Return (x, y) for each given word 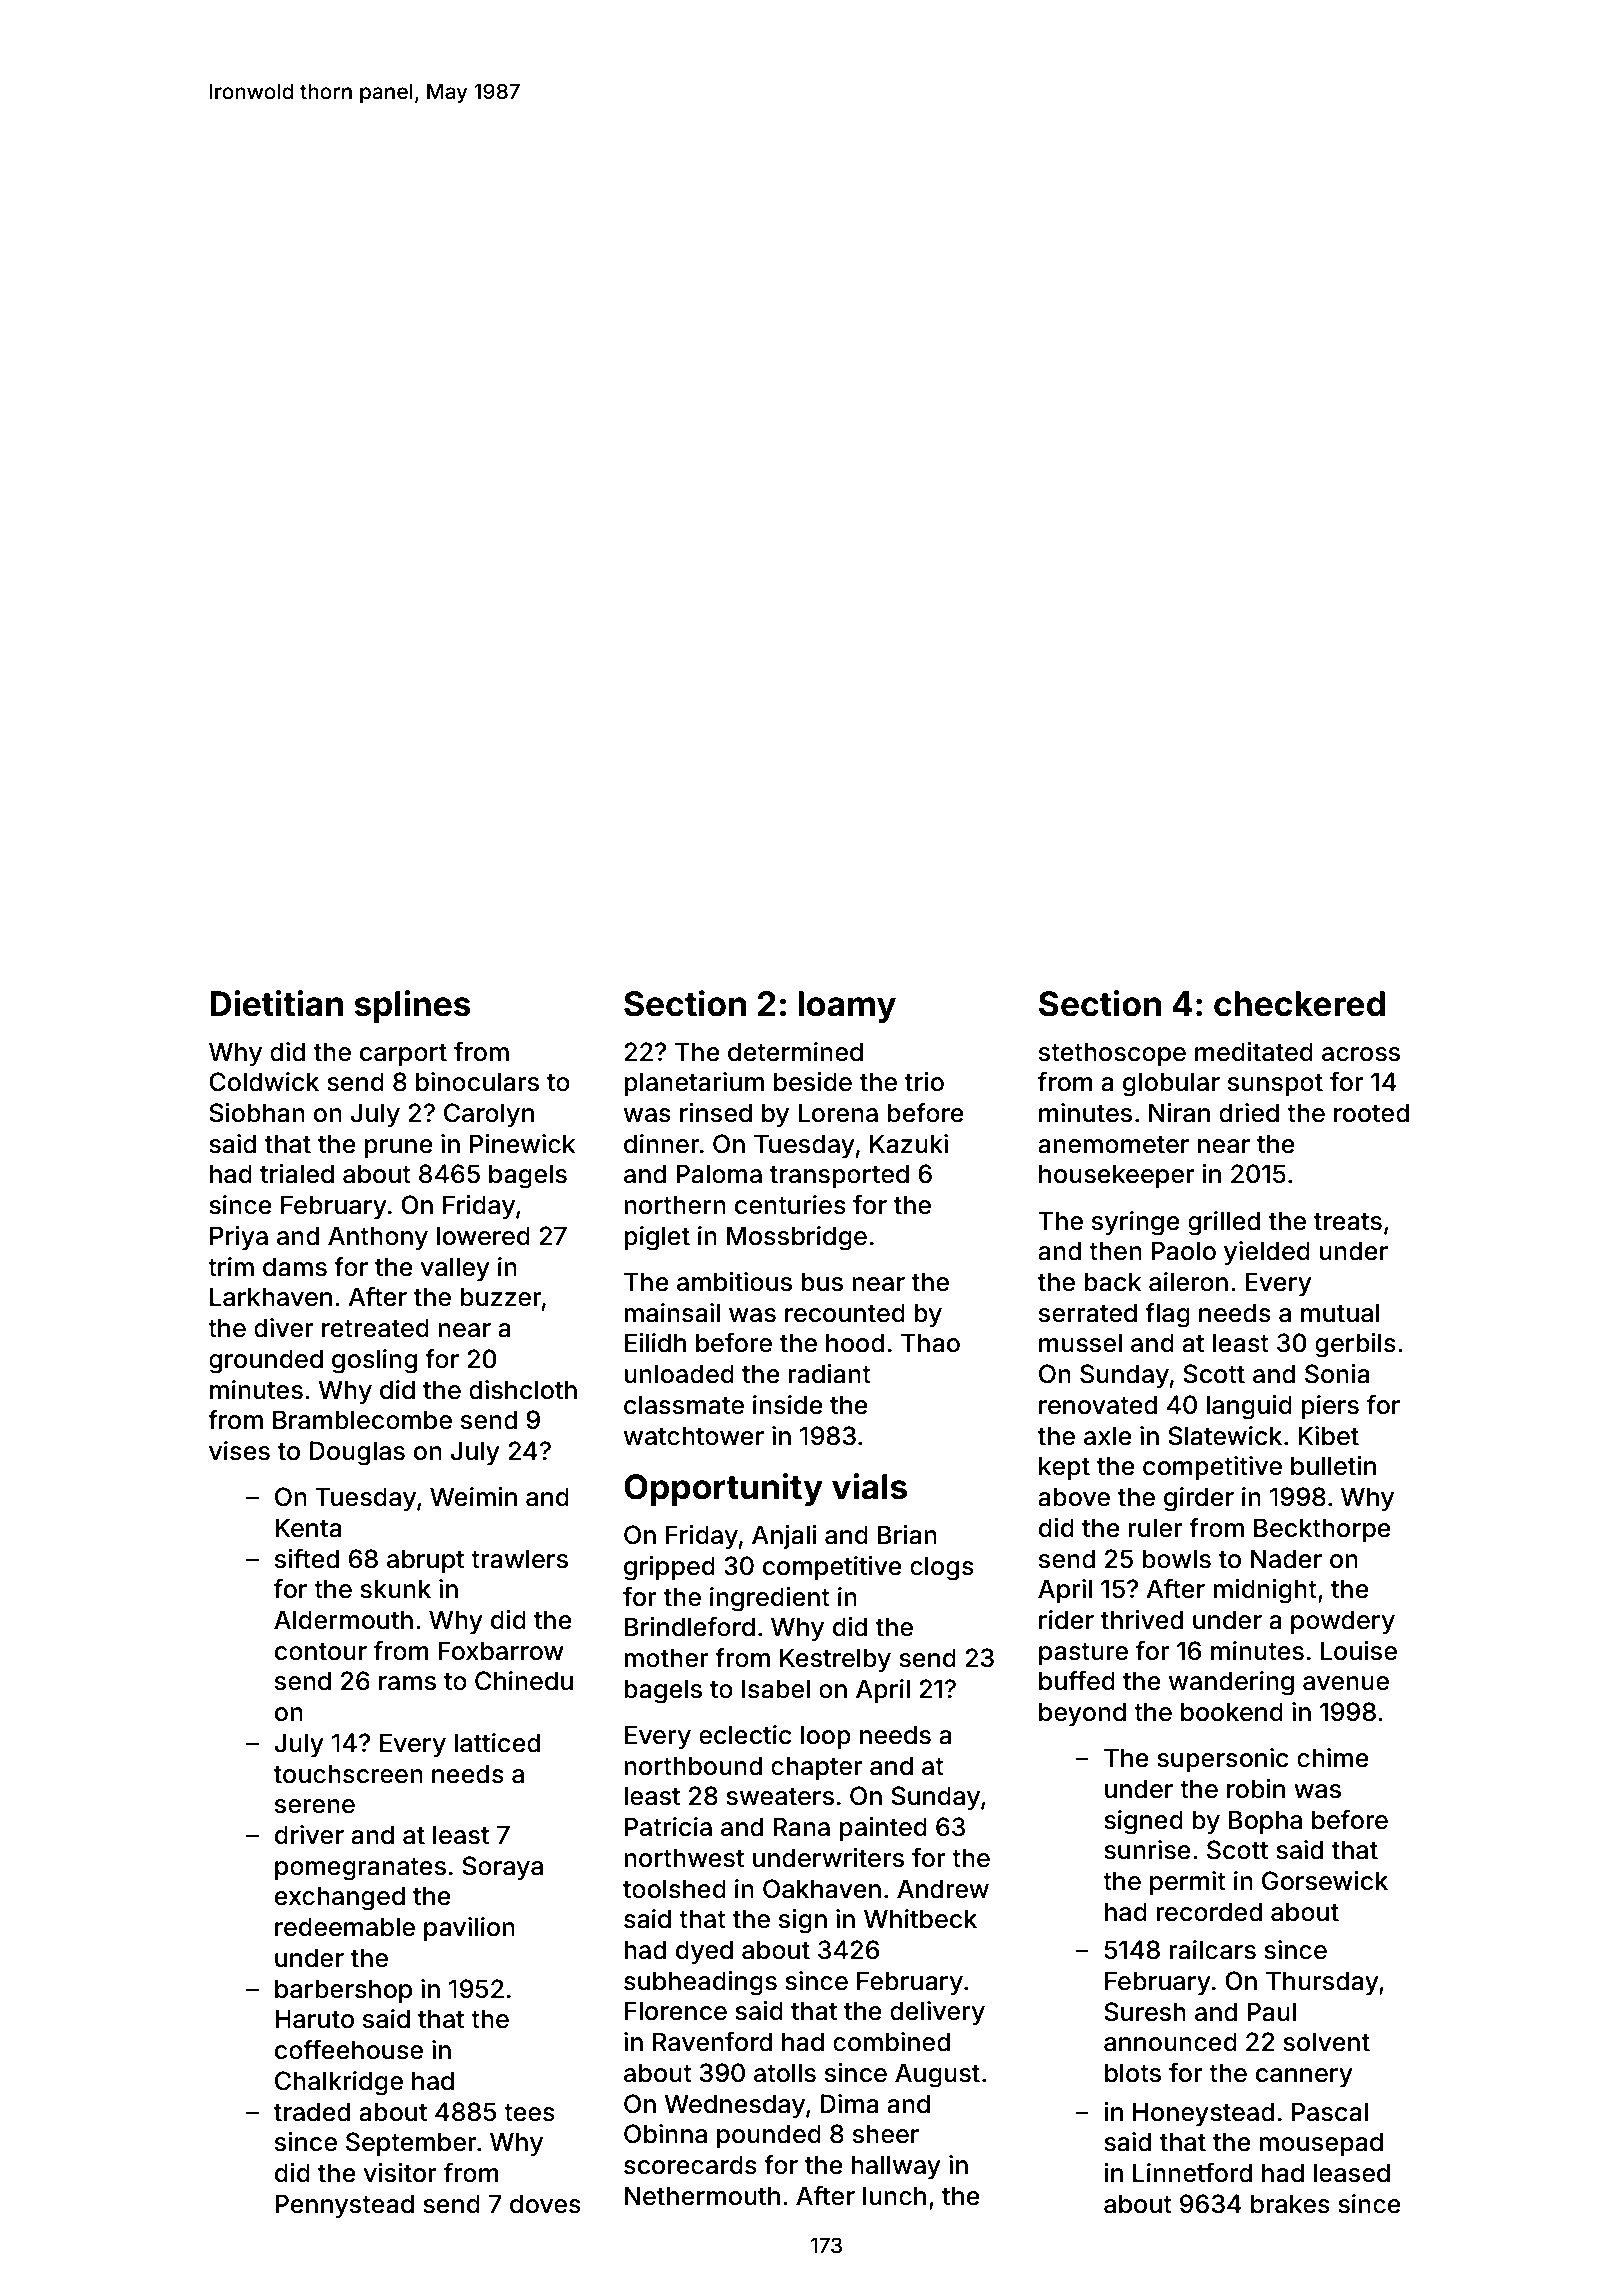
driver (309, 1835)
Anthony (378, 1238)
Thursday (1322, 1983)
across (1361, 1054)
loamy (847, 1007)
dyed (704, 1952)
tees (529, 2113)
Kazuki (909, 1144)
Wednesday (734, 2106)
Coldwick (264, 1082)
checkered (1299, 1004)
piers (1330, 1407)
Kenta (308, 1528)
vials (869, 1486)
